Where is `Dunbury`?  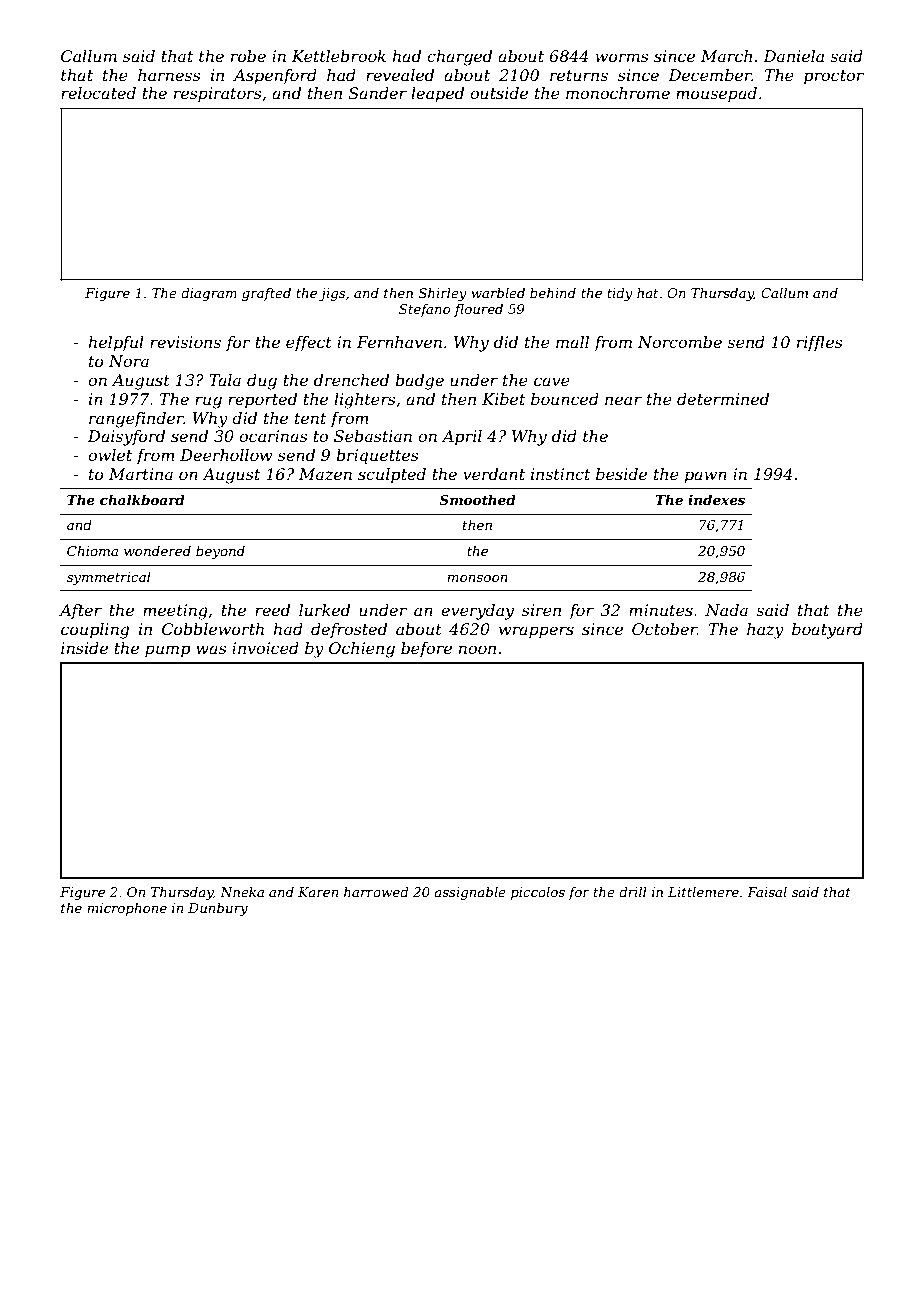 Dunbury is located at coordinates (218, 909).
